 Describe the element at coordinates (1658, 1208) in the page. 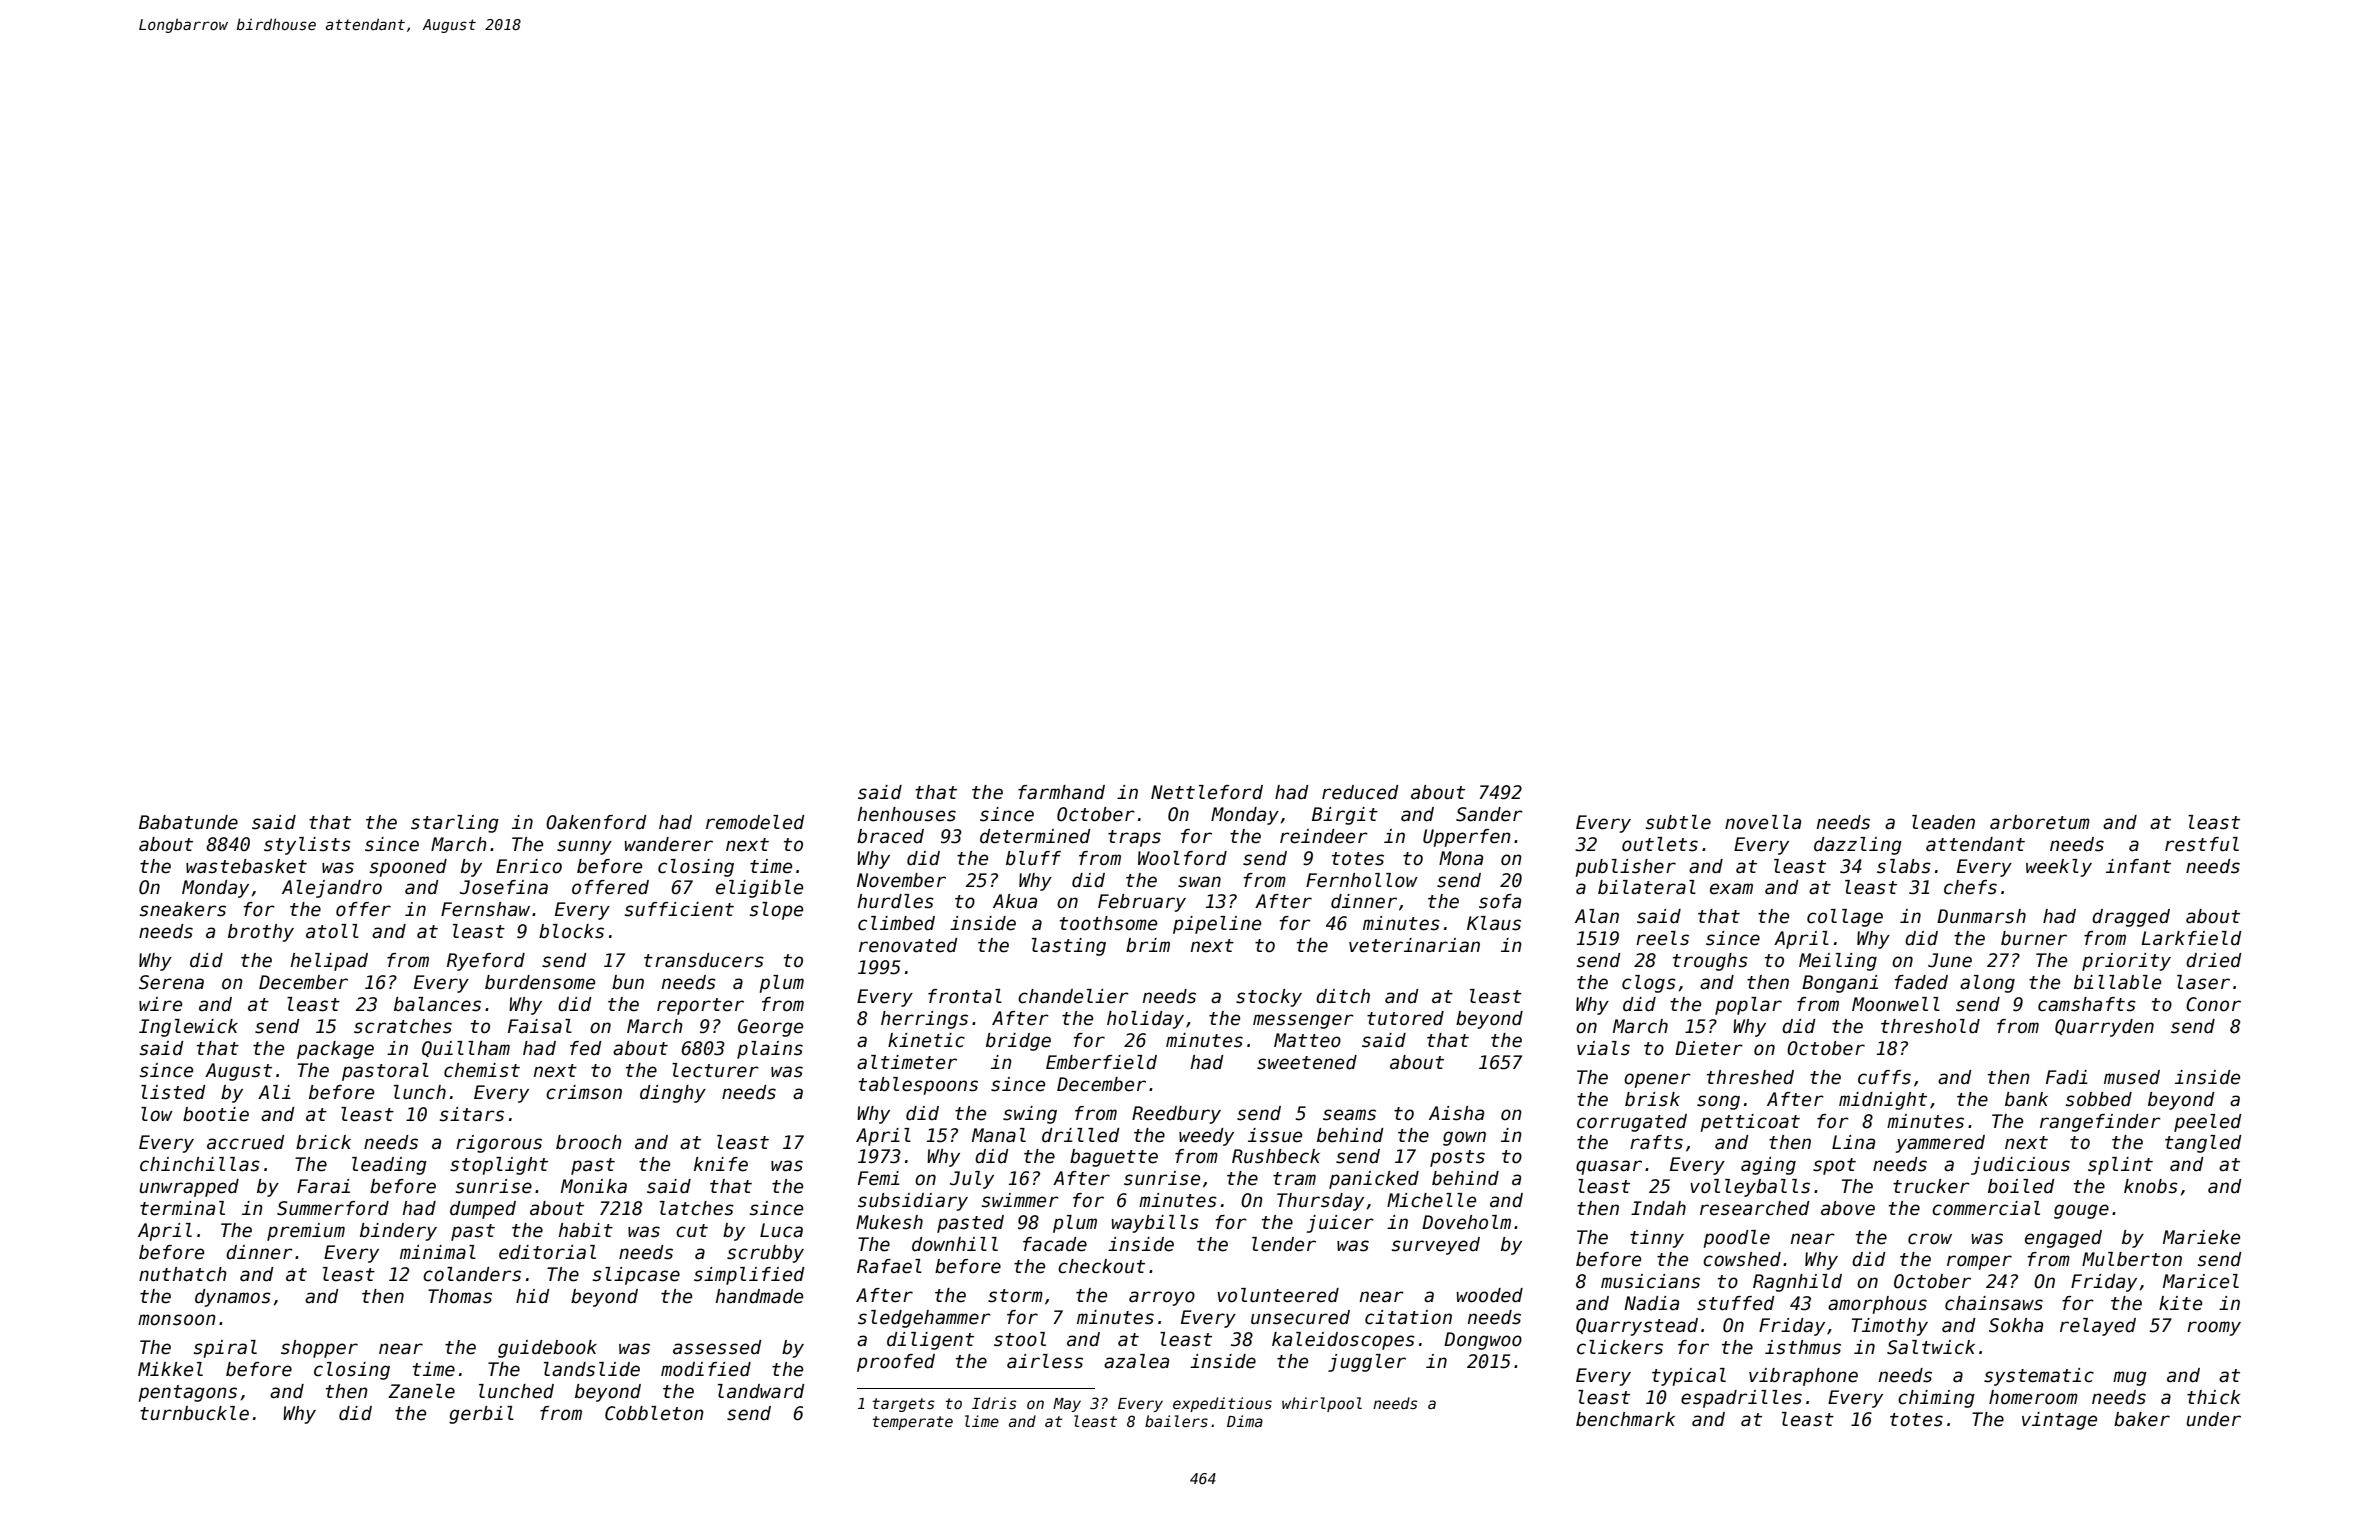

I see `Indah` at that location.
